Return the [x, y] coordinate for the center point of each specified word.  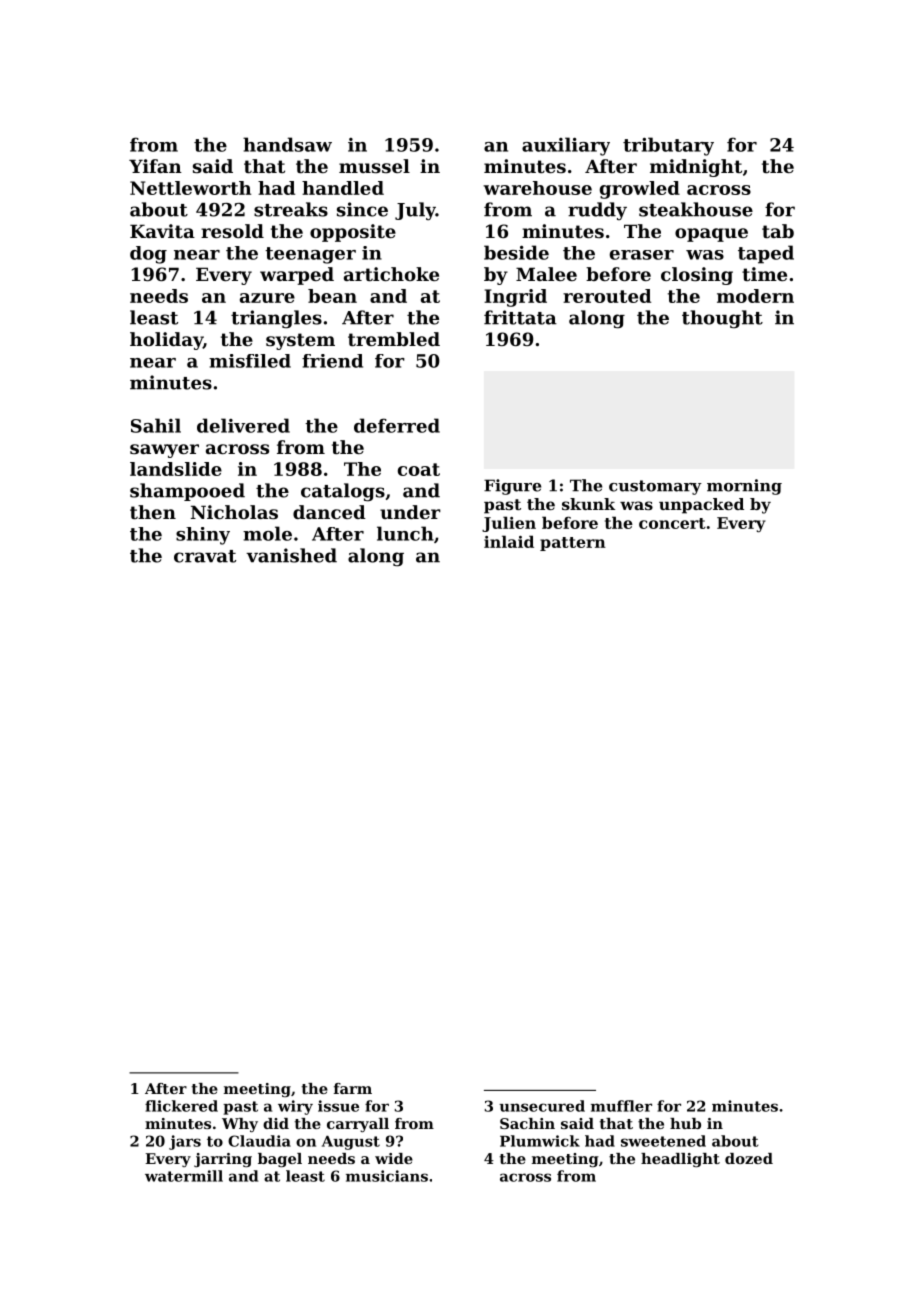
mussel [374, 166]
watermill [184, 1176]
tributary [668, 146]
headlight [680, 1160]
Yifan [155, 166]
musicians [387, 1176]
